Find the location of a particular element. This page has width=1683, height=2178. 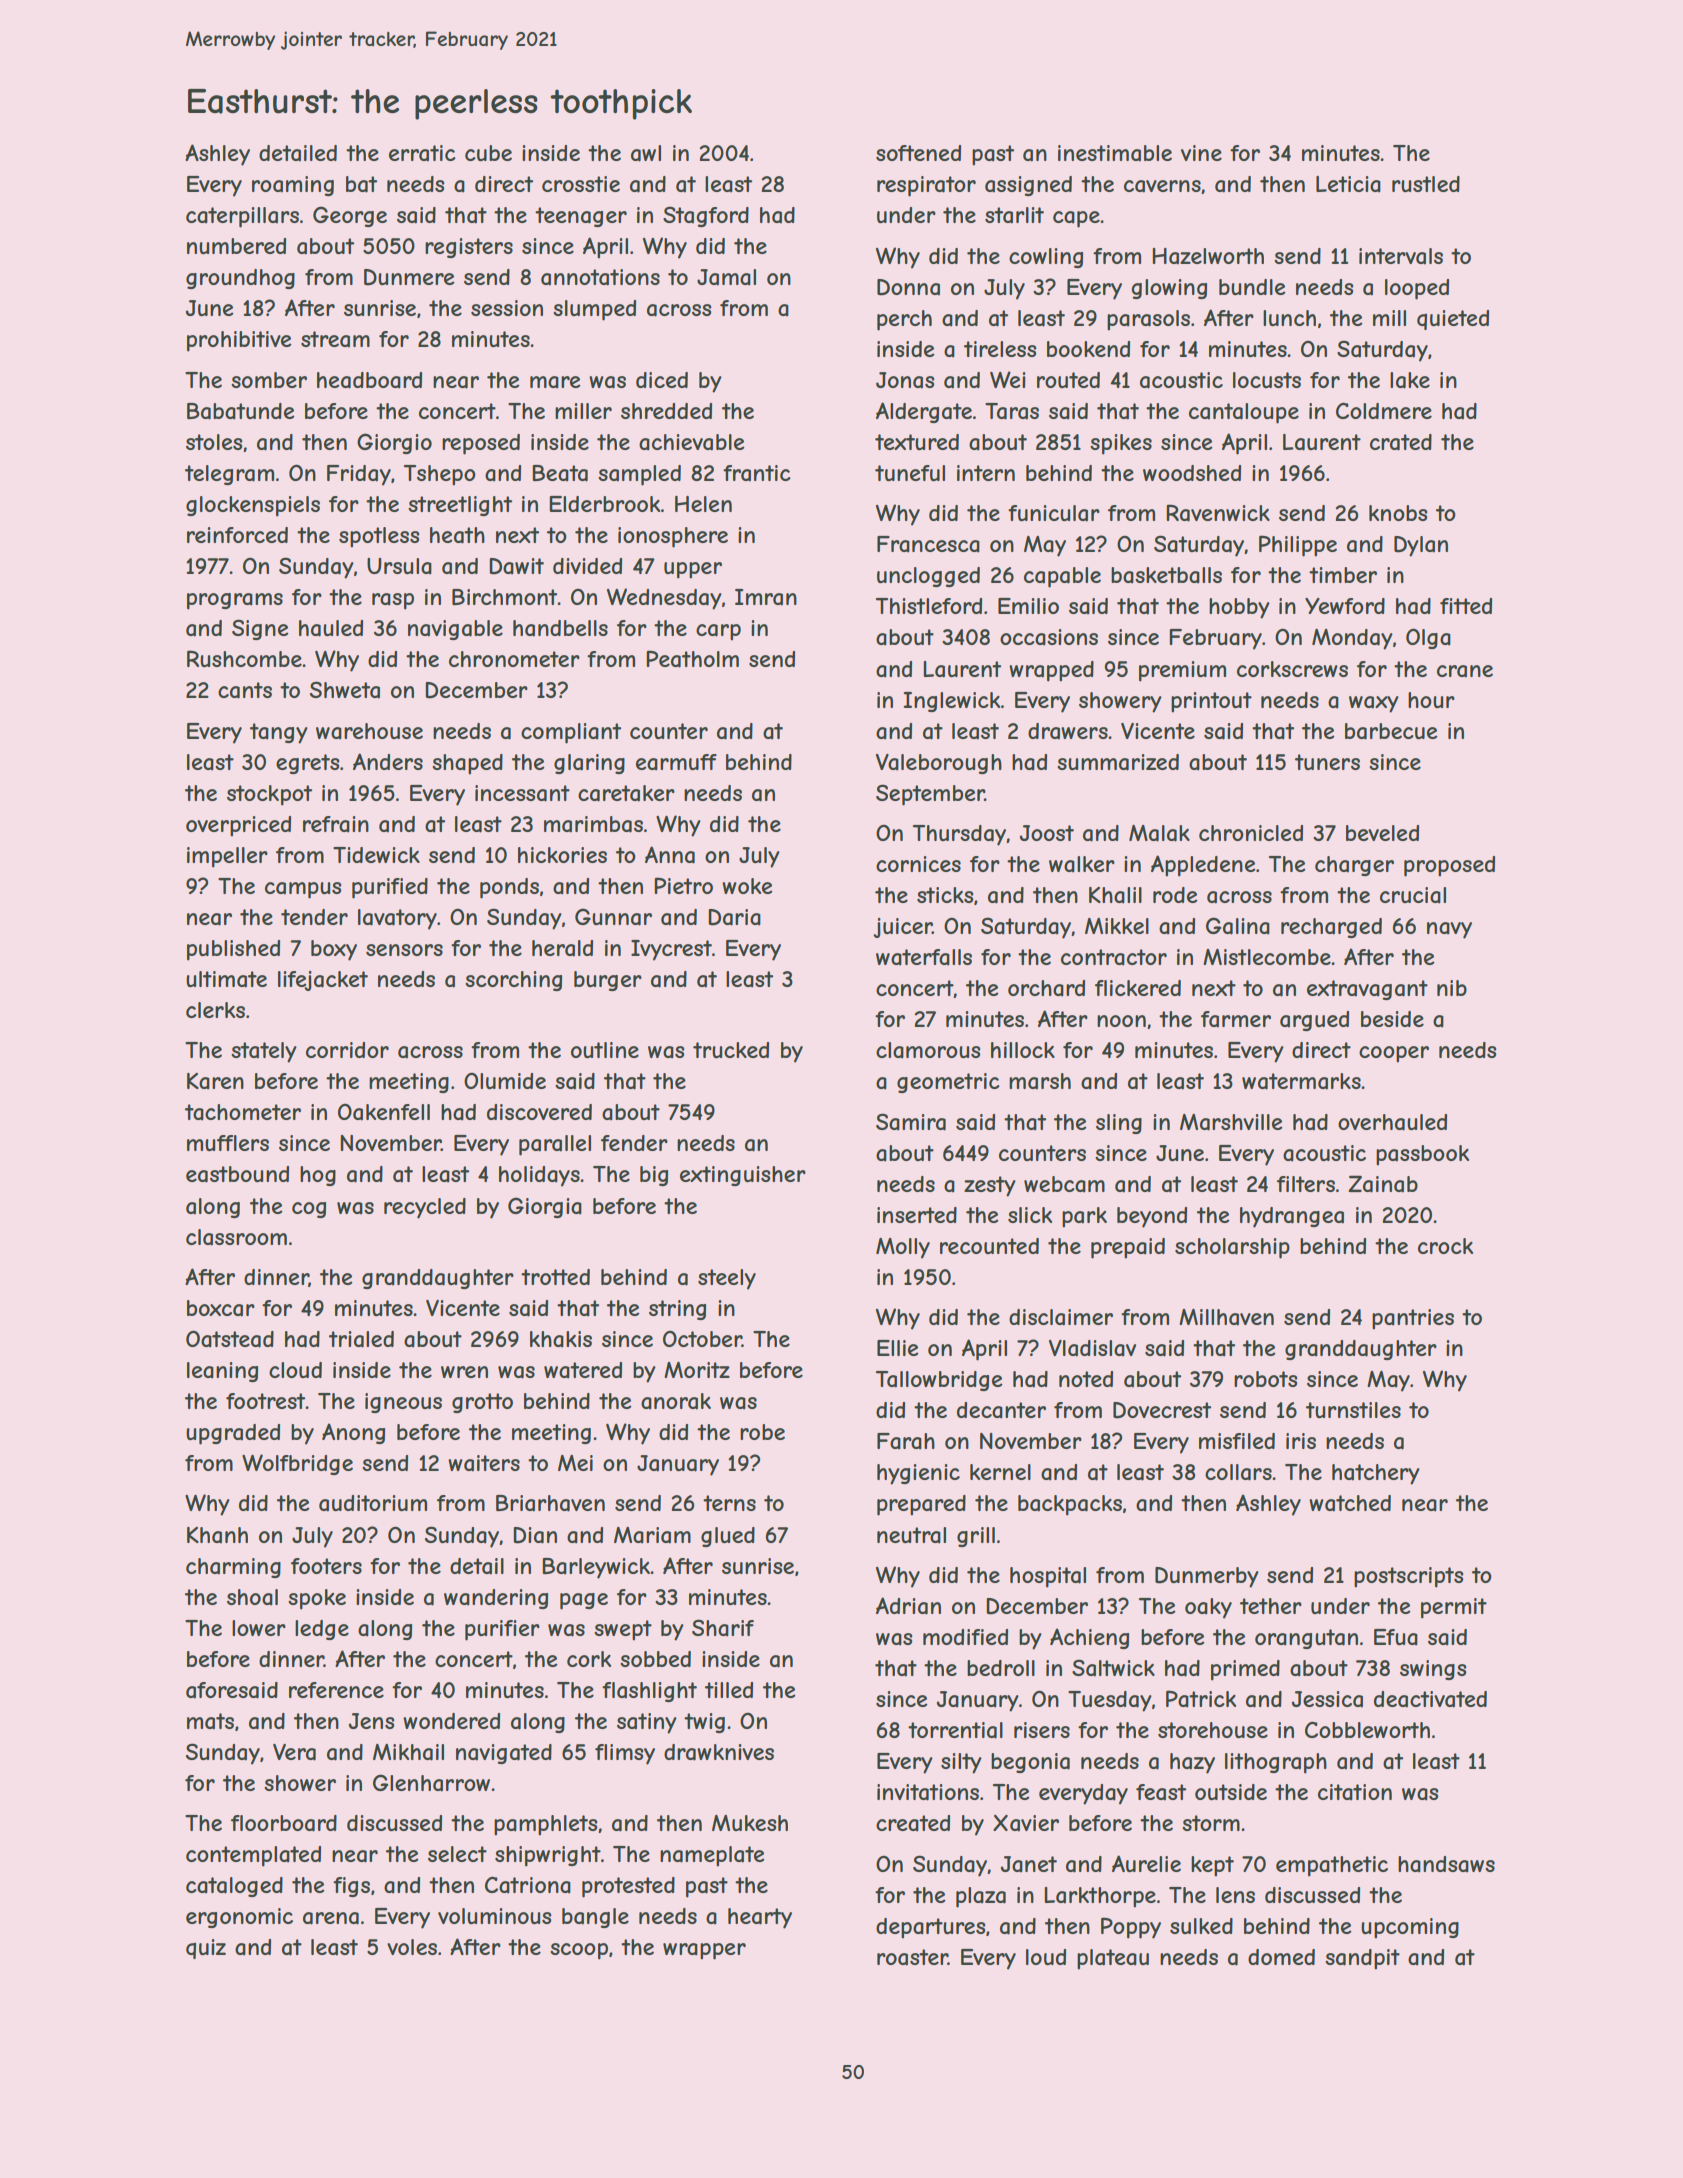

erratic is located at coordinates (422, 153).
